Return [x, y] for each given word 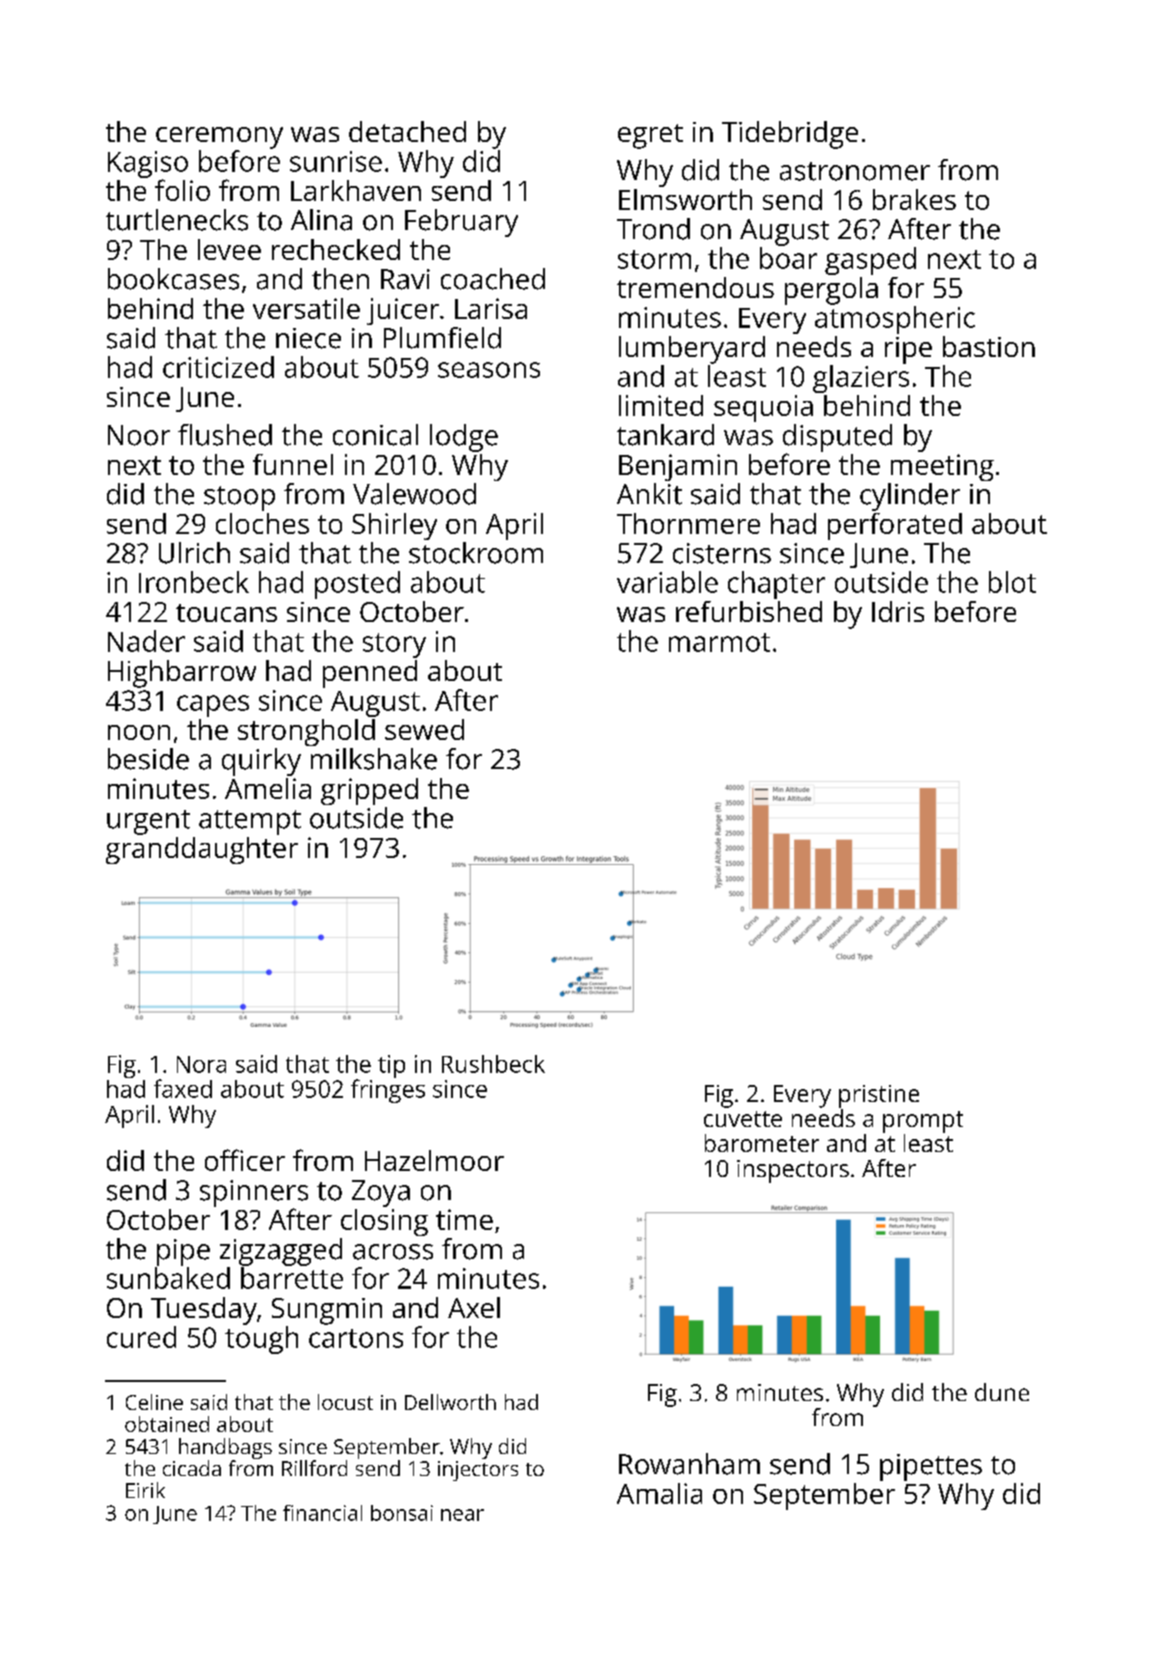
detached [407, 131]
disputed [837, 438]
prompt [923, 1122]
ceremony [219, 138]
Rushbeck [493, 1064]
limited [661, 405]
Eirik [145, 1490]
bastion [989, 346]
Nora [201, 1064]
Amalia [659, 1493]
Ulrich [194, 553]
